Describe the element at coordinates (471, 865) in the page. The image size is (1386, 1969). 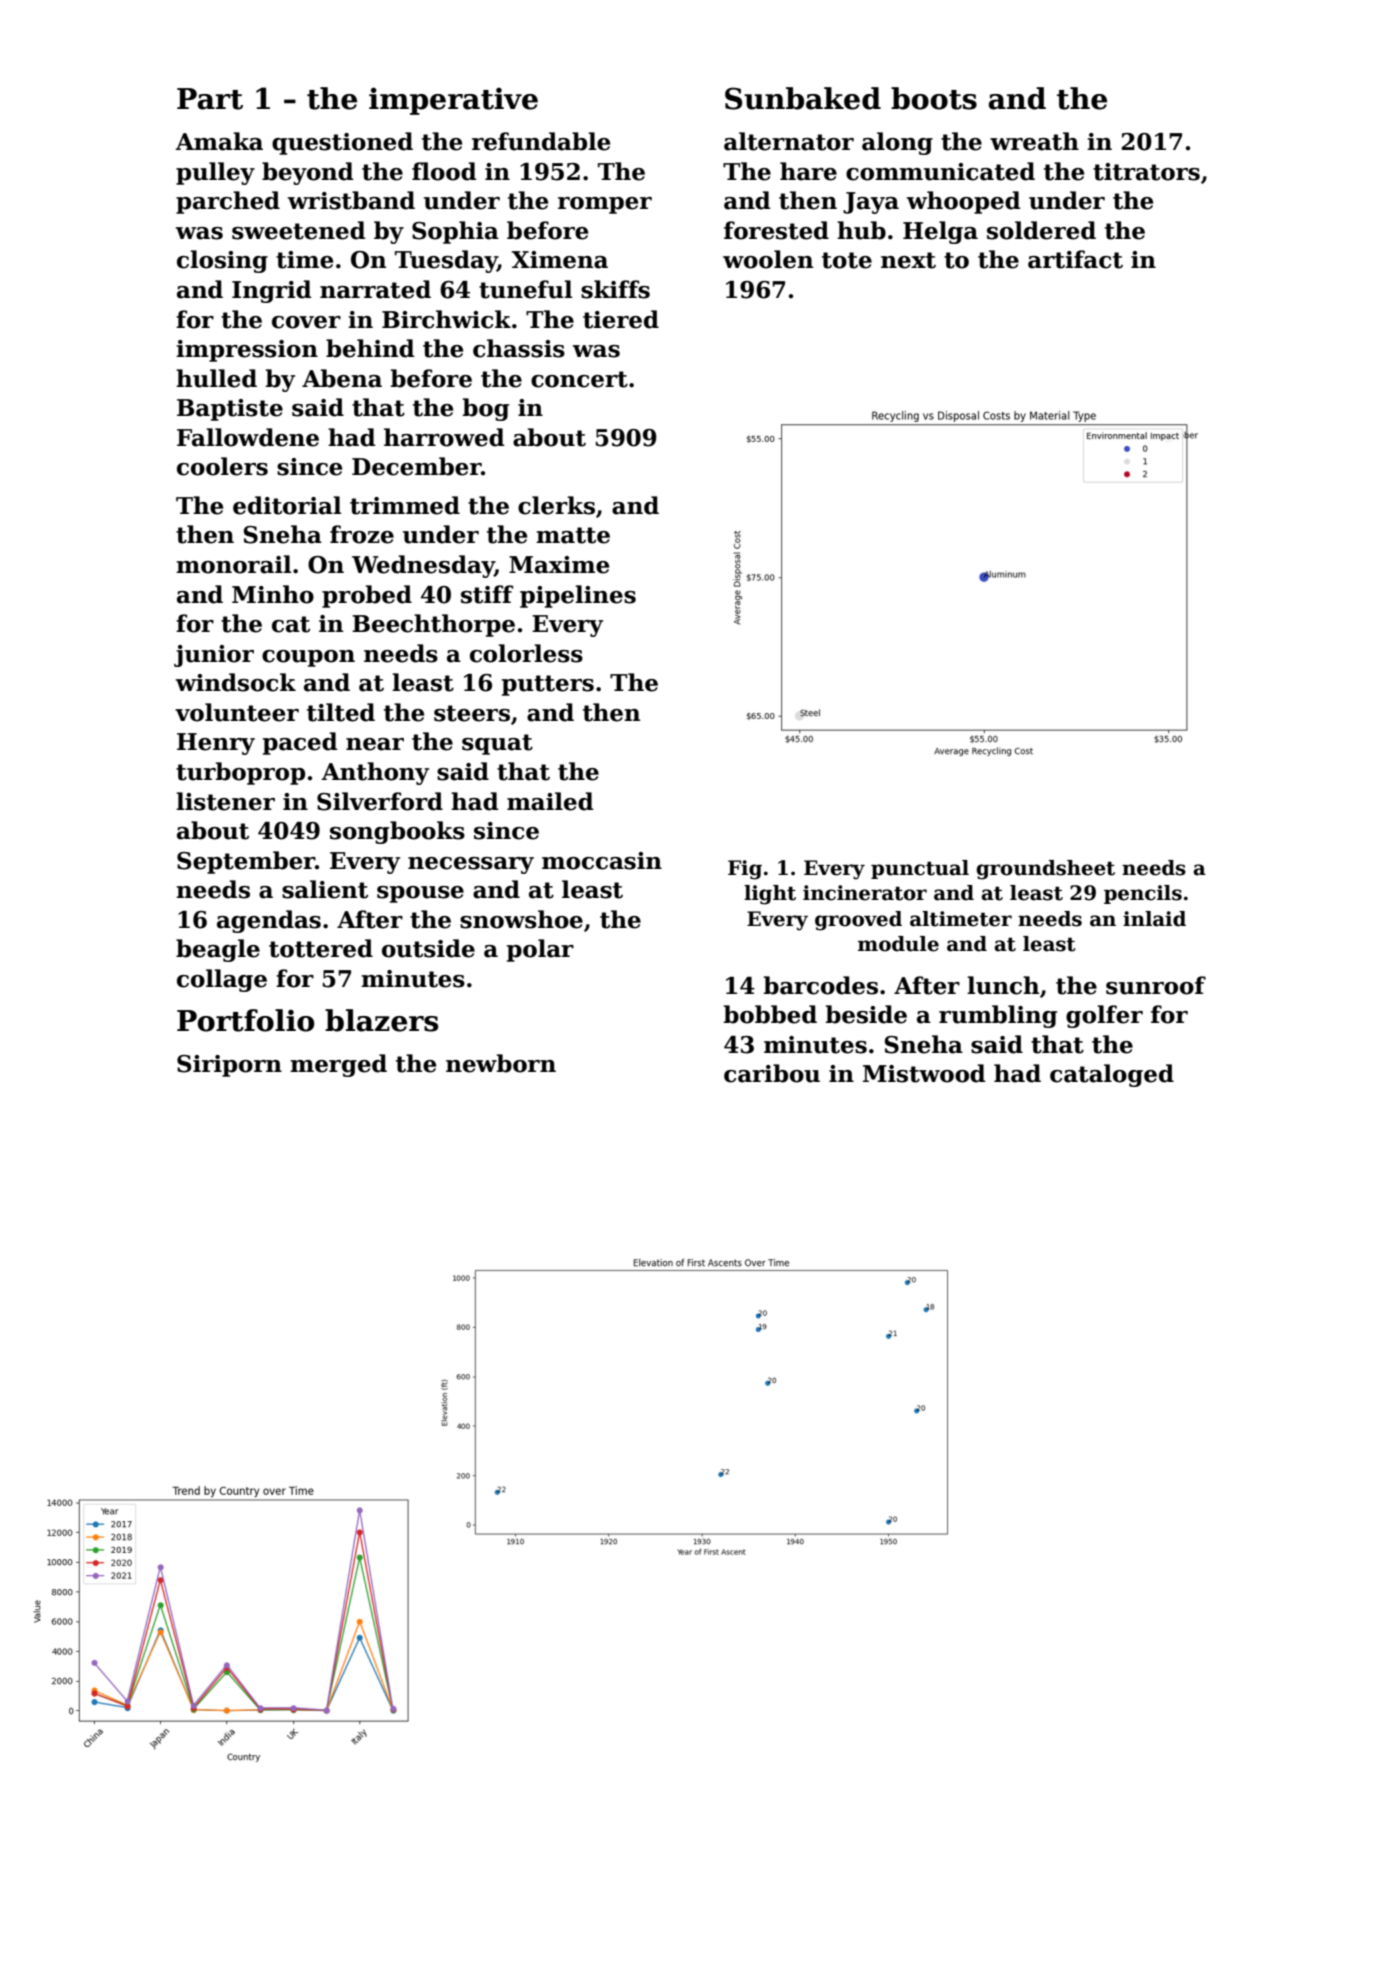
I see `necessary` at that location.
